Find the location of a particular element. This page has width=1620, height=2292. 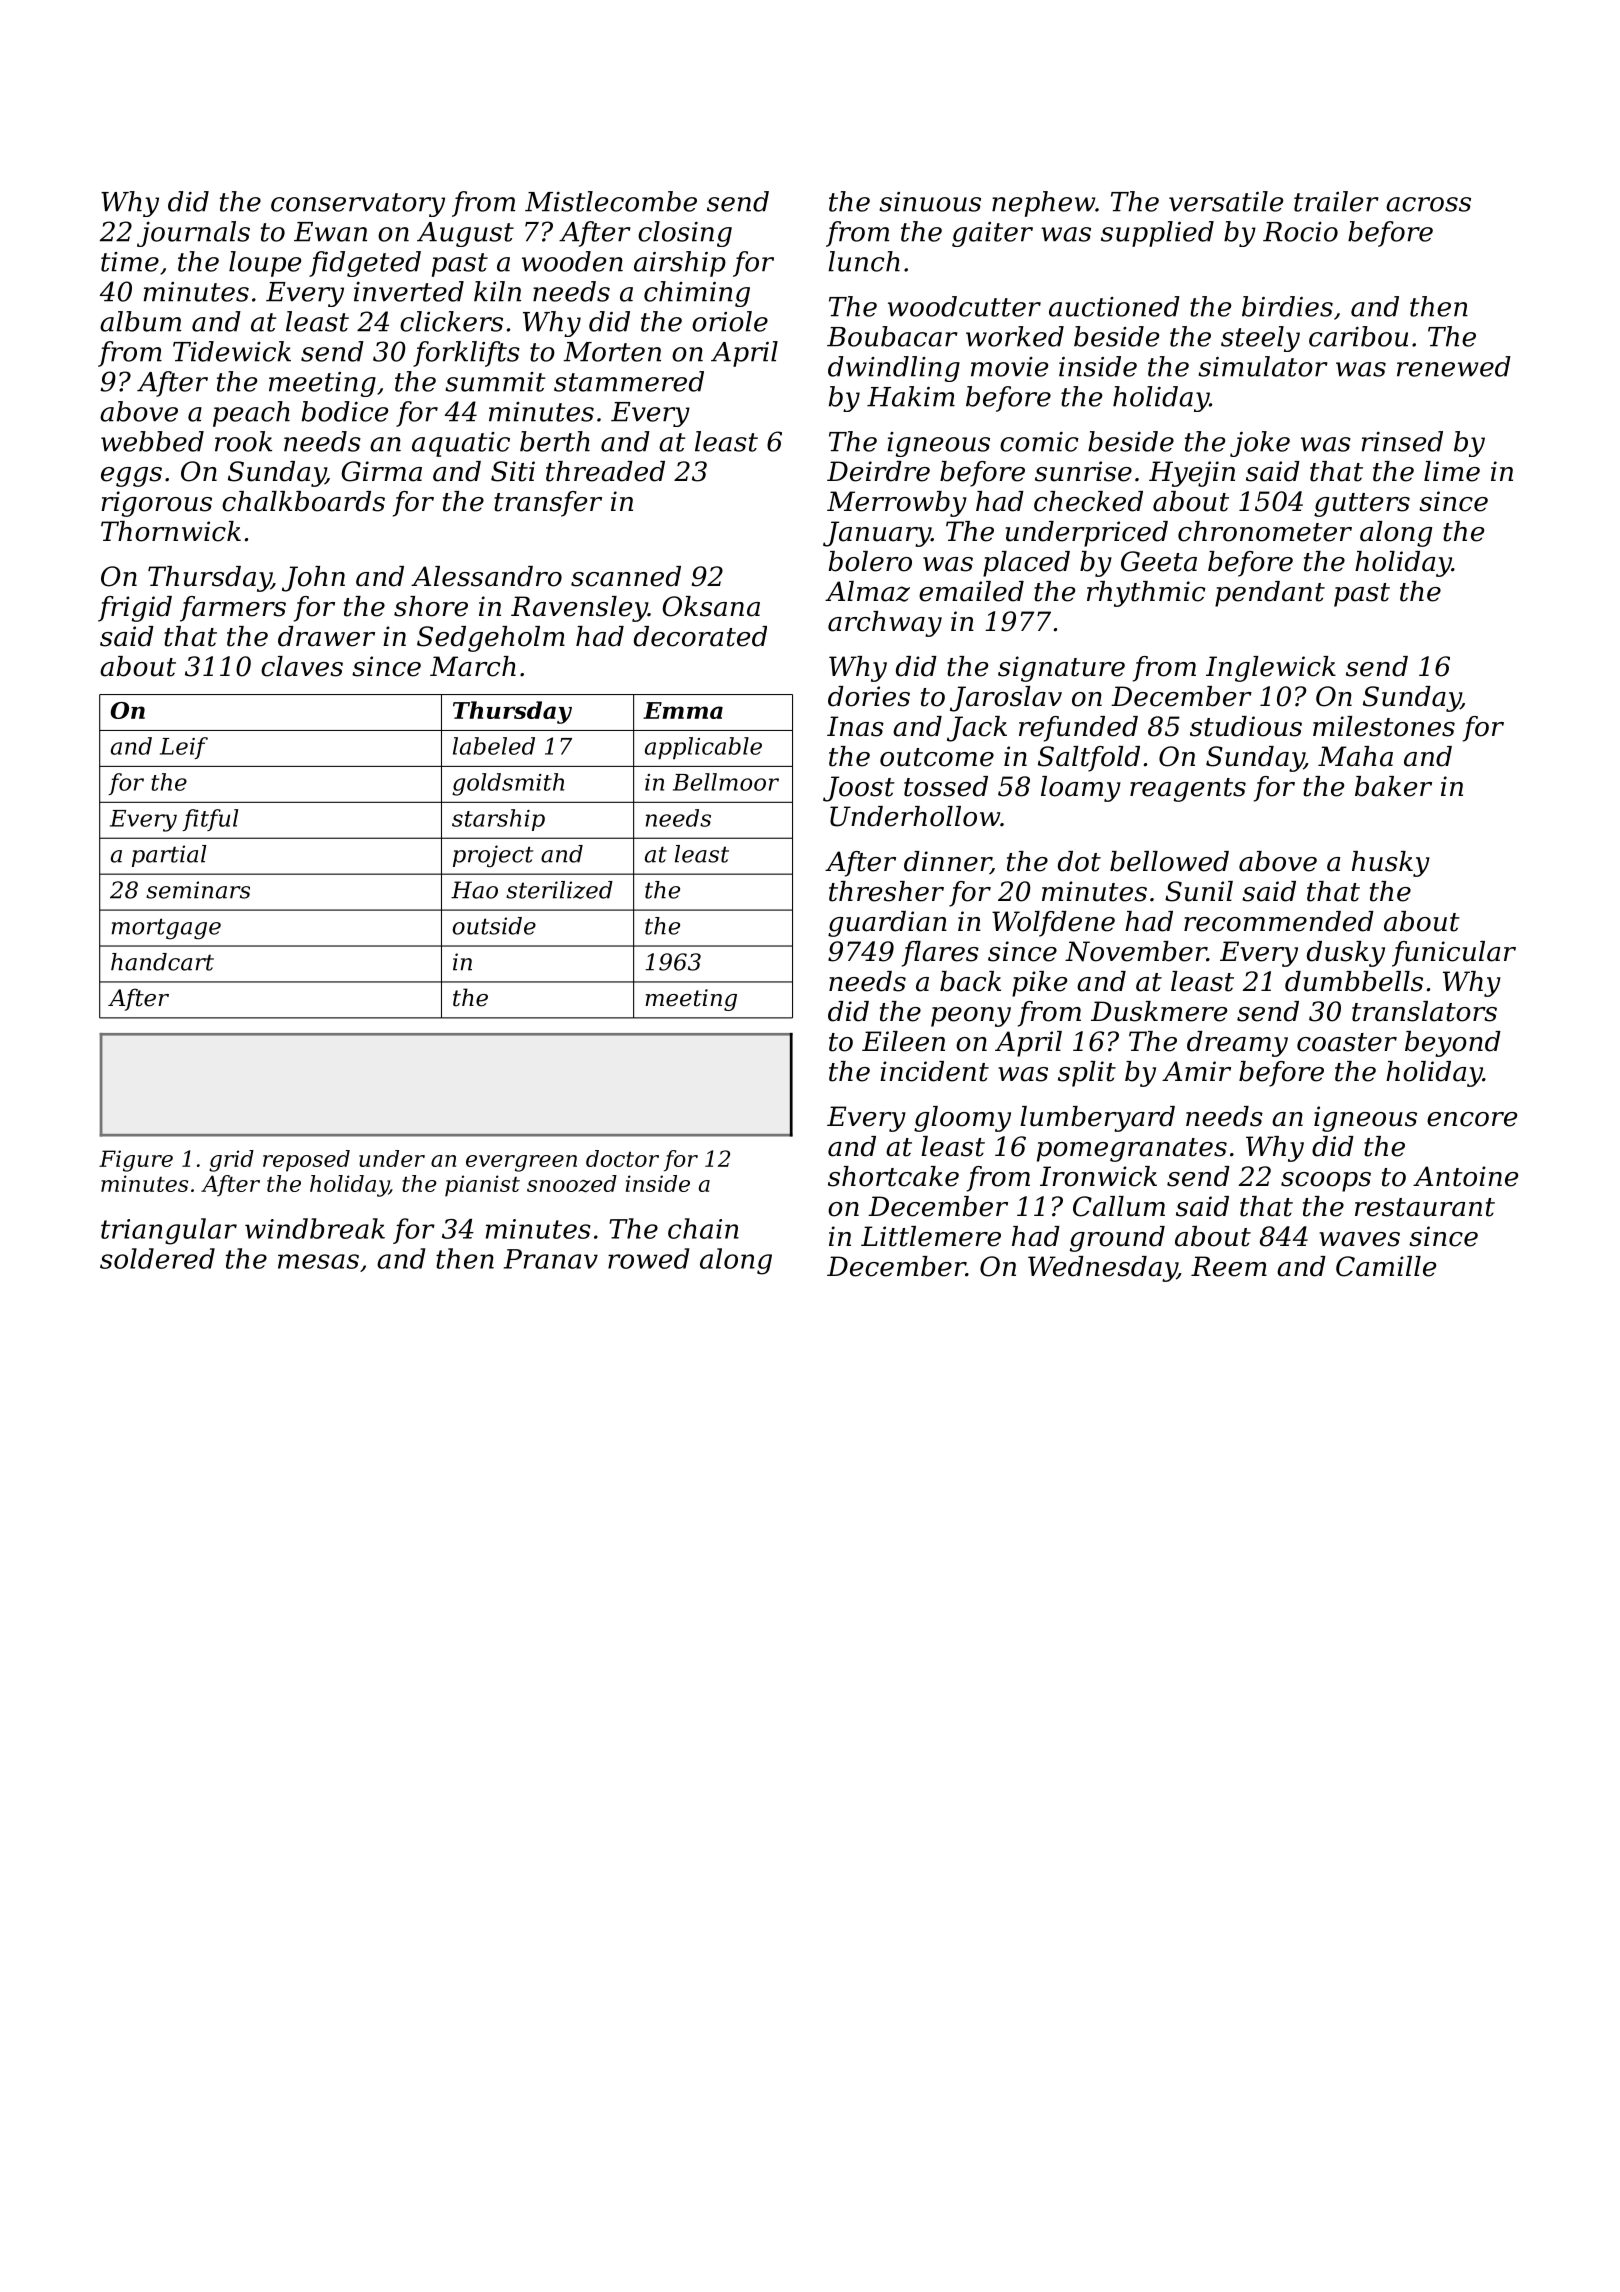

renewed is located at coordinates (1454, 366).
